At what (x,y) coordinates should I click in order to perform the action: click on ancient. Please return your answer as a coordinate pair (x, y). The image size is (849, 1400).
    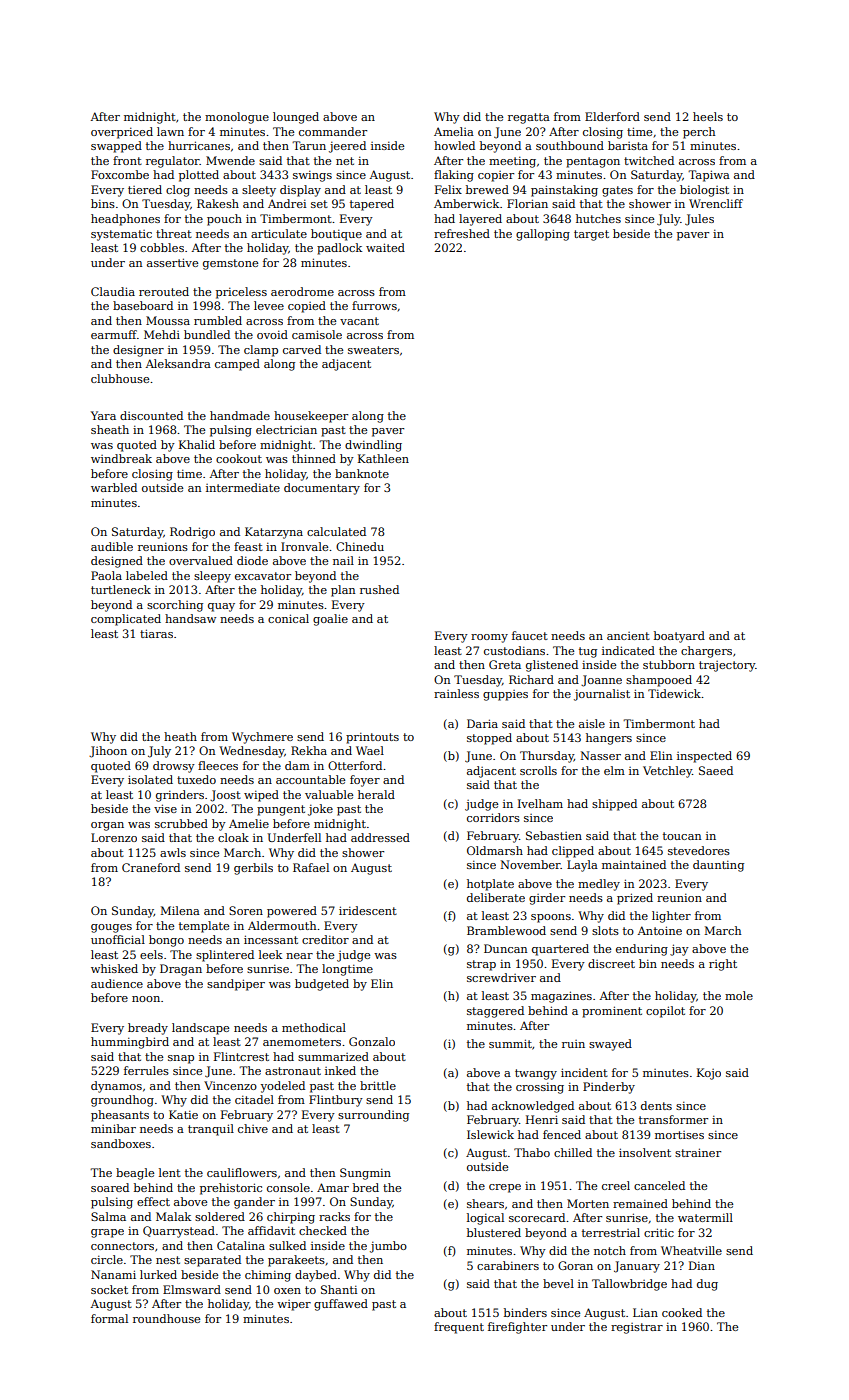
    Looking at the image, I should click on (628, 636).
